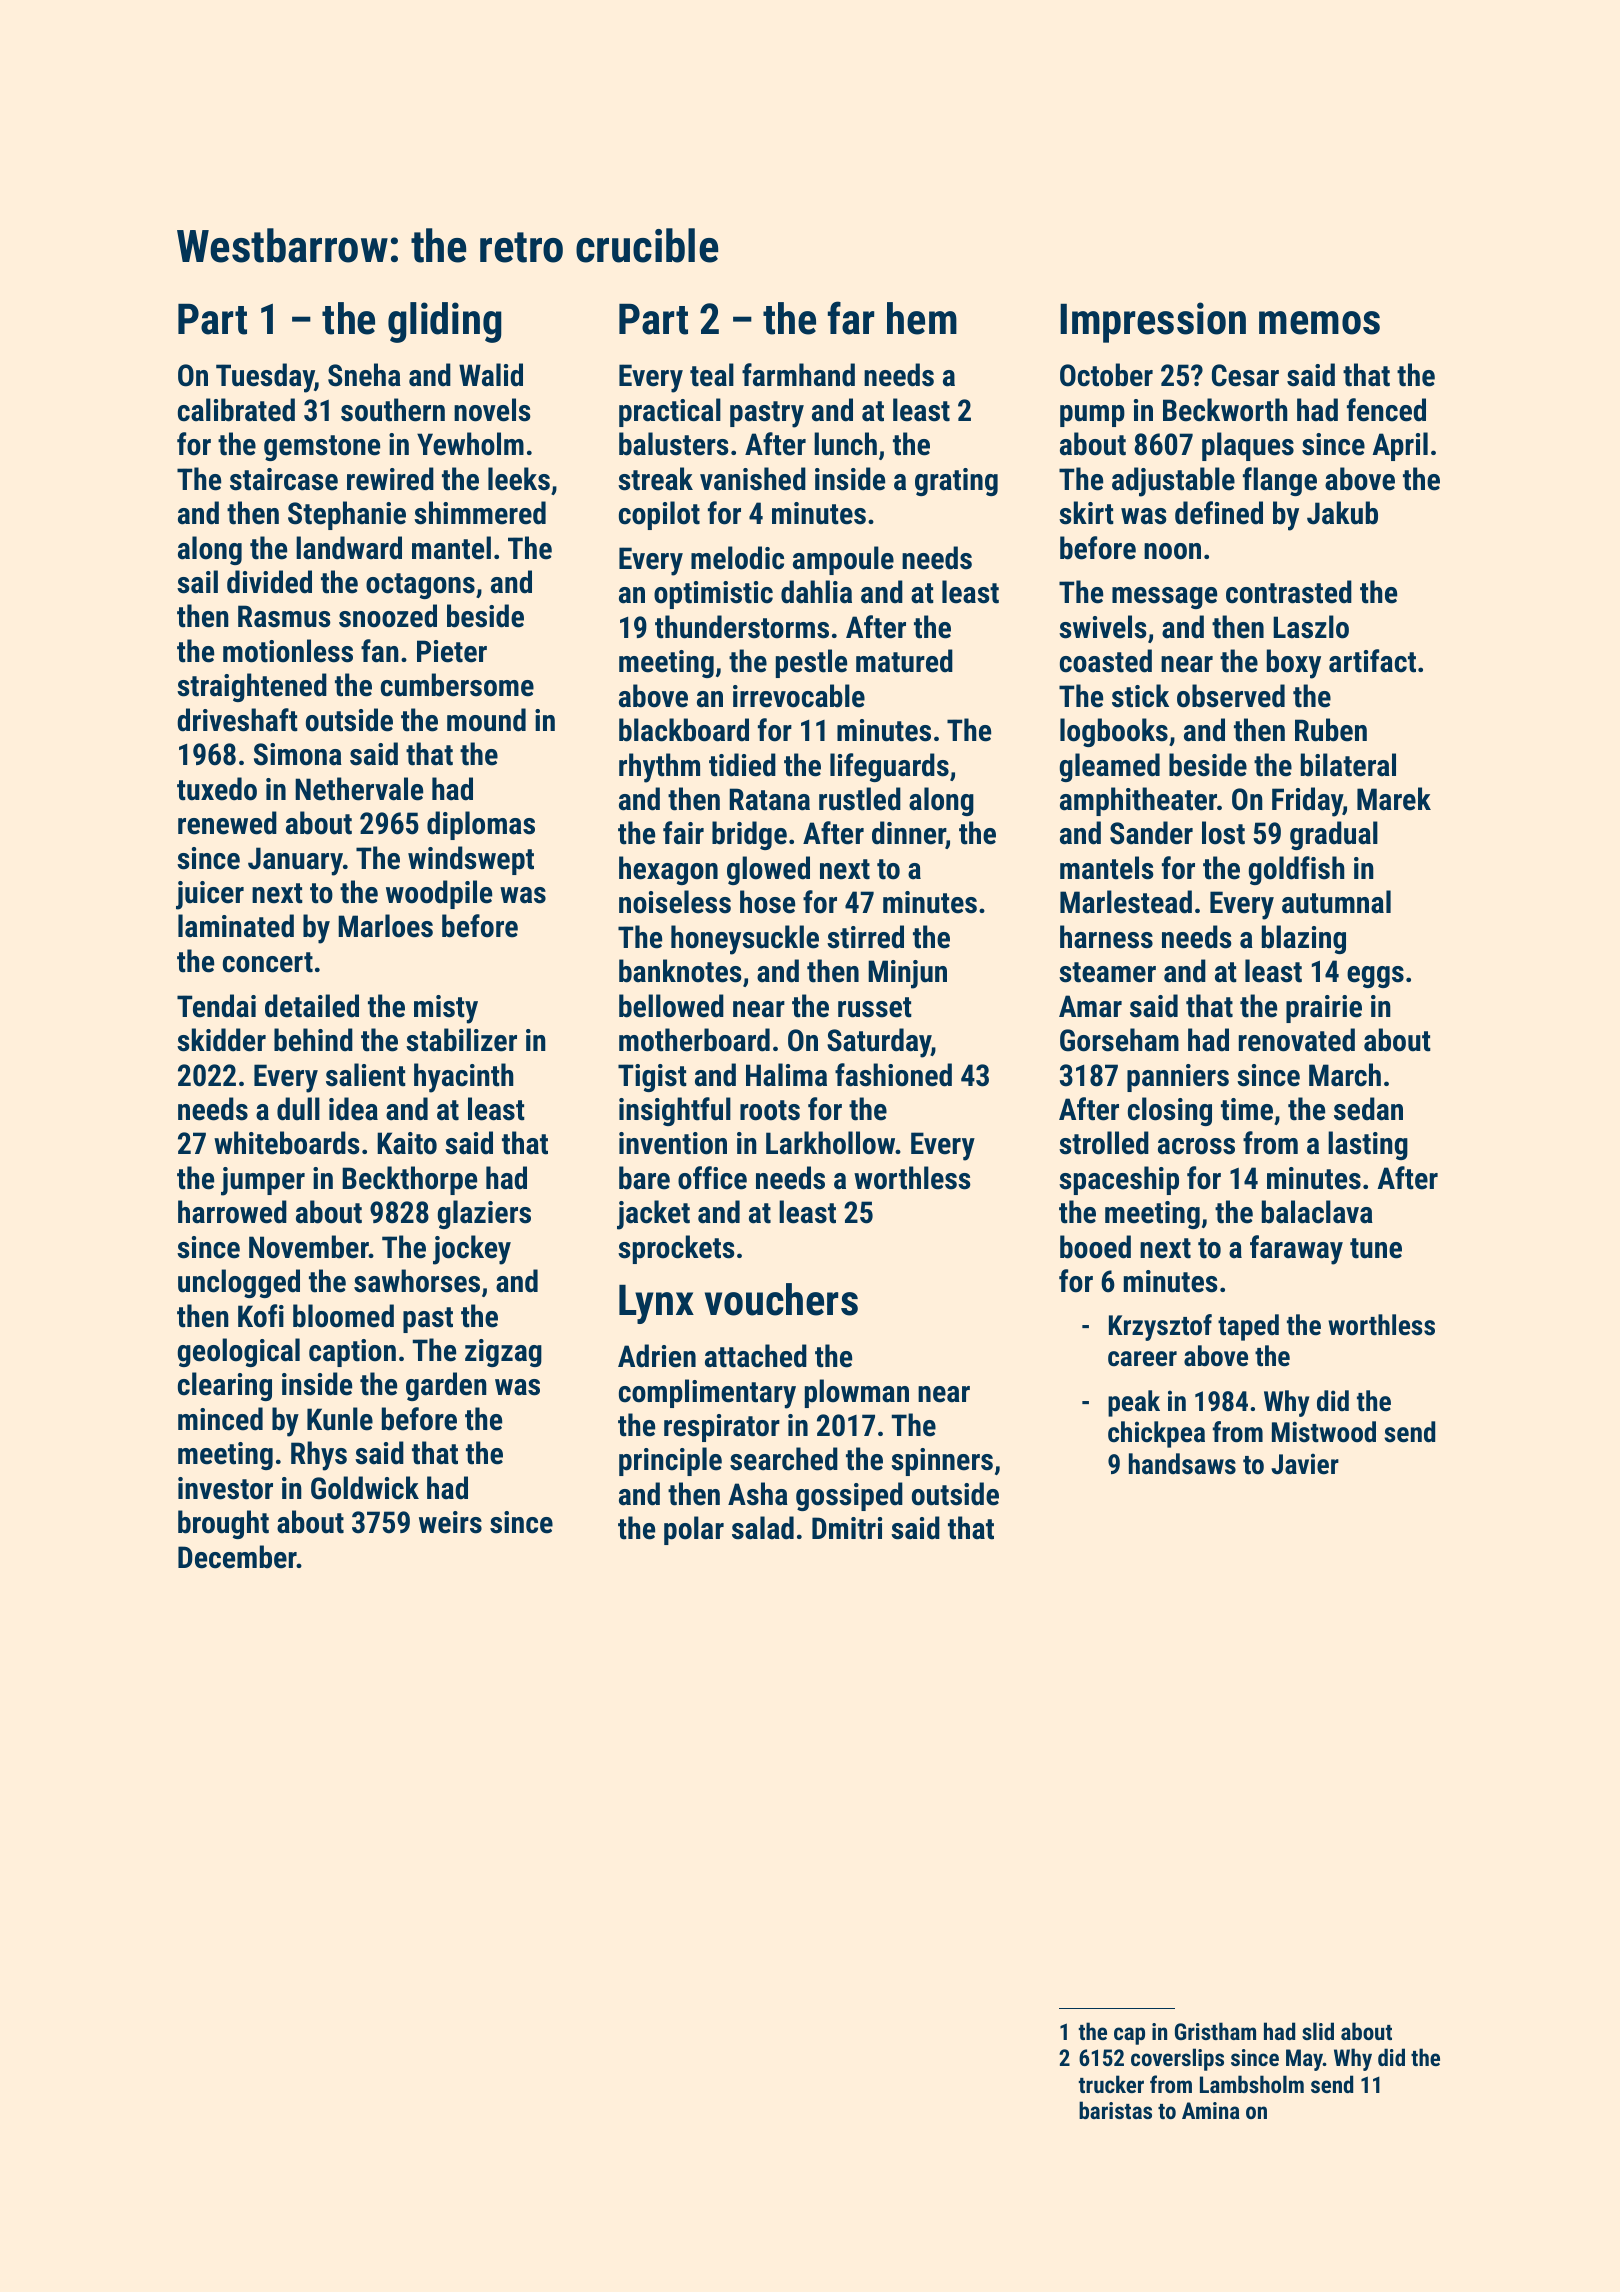 The height and width of the image is (2292, 1620). Describe the element at coordinates (798, 375) in the image. I see `farmhand` at that location.
